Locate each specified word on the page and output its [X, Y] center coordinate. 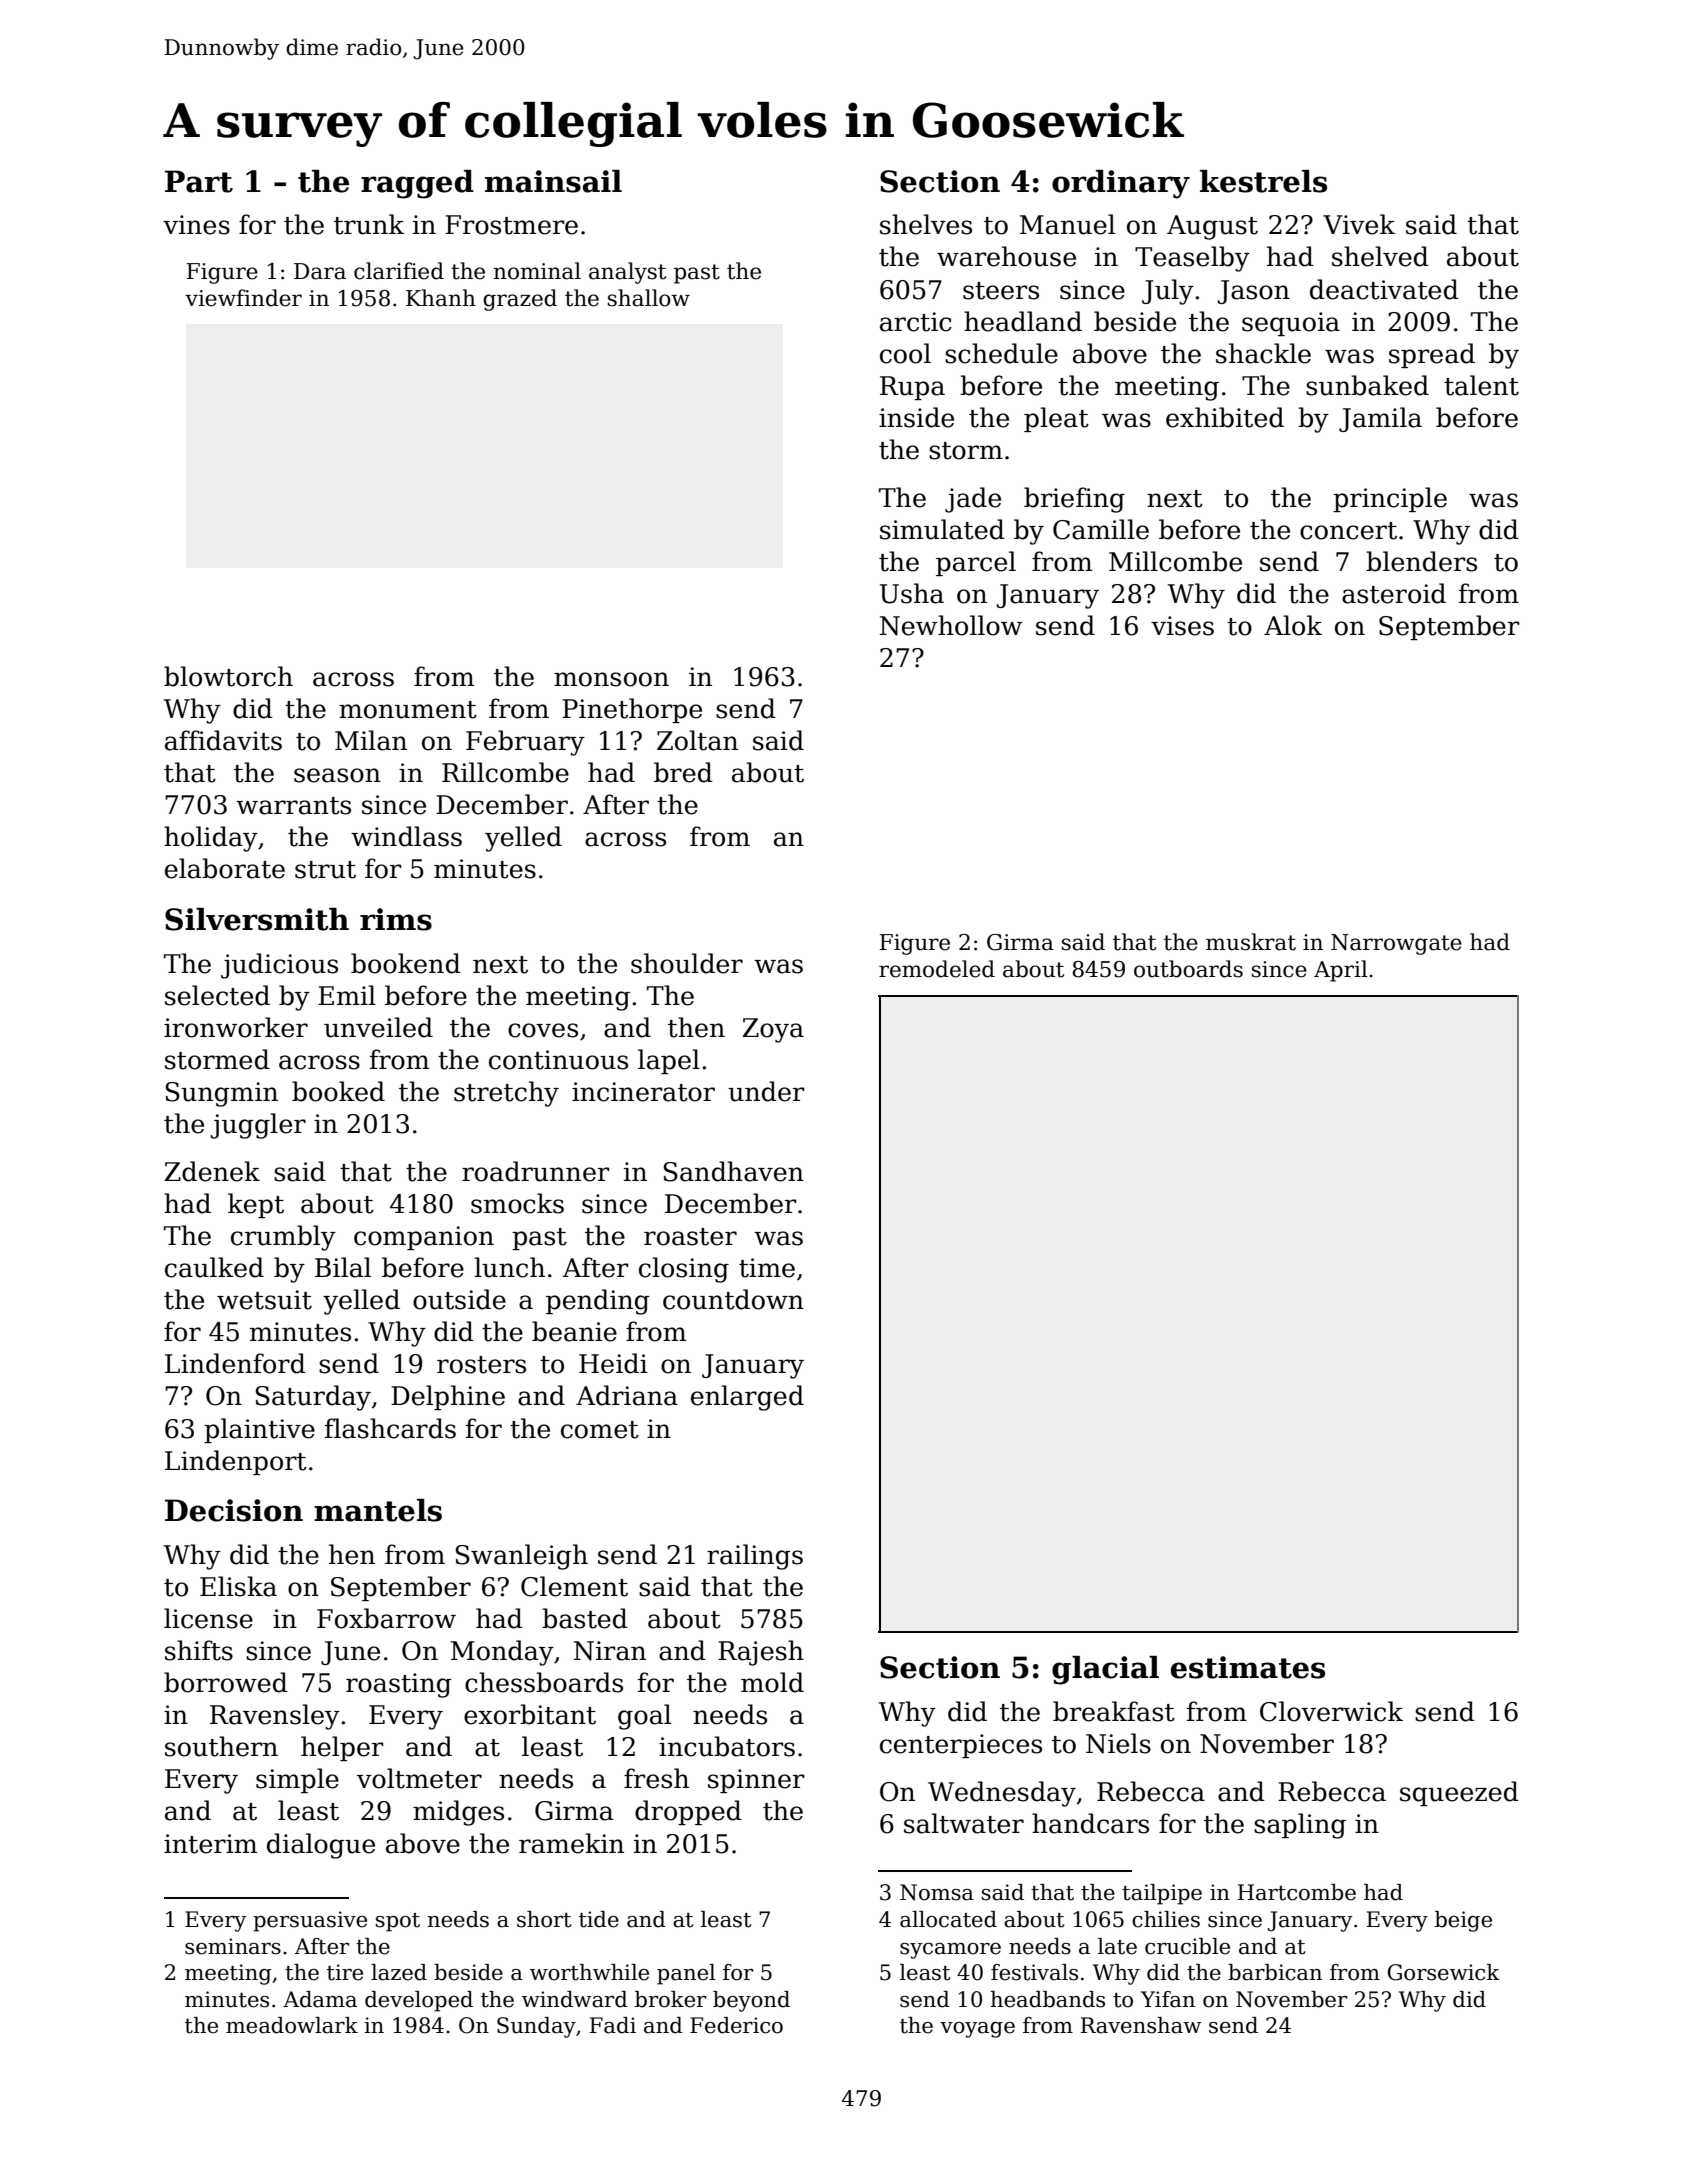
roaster [690, 1237]
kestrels [1263, 181]
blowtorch [228, 676]
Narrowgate [1396, 944]
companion [424, 1238]
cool [905, 353]
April [1341, 971]
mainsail [553, 181]
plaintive [259, 1430]
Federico [736, 2025]
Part [199, 181]
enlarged [747, 1398]
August [1212, 227]
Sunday [536, 2027]
